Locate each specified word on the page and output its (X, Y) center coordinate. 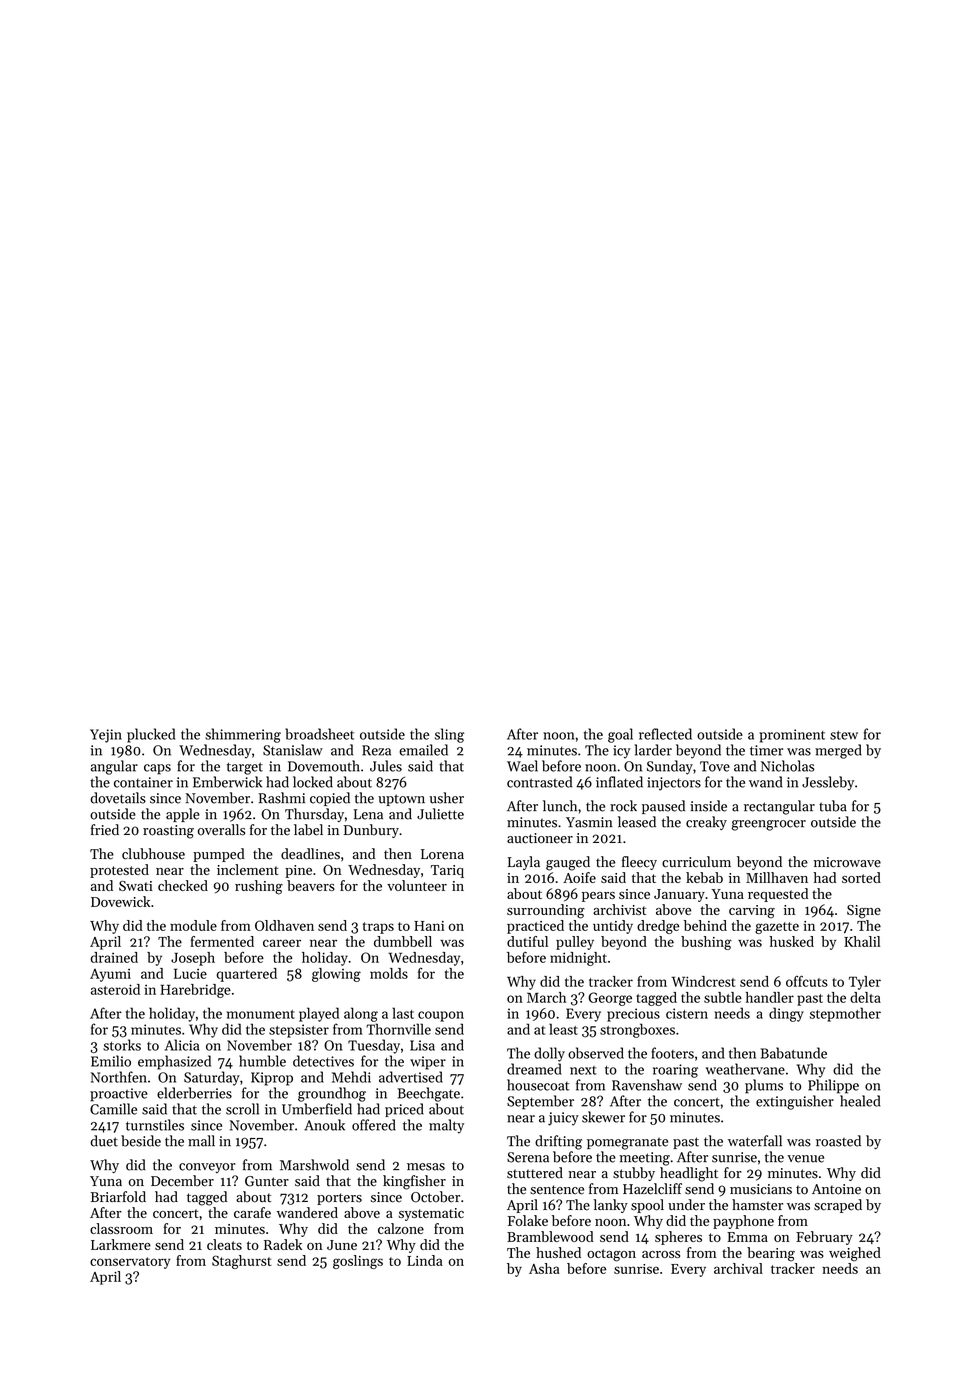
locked (313, 782)
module (193, 925)
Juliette (440, 814)
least (563, 1029)
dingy (786, 1014)
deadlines (310, 854)
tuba (833, 806)
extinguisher (795, 1102)
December (182, 1181)
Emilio (111, 1061)
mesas (426, 1167)
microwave (847, 862)
